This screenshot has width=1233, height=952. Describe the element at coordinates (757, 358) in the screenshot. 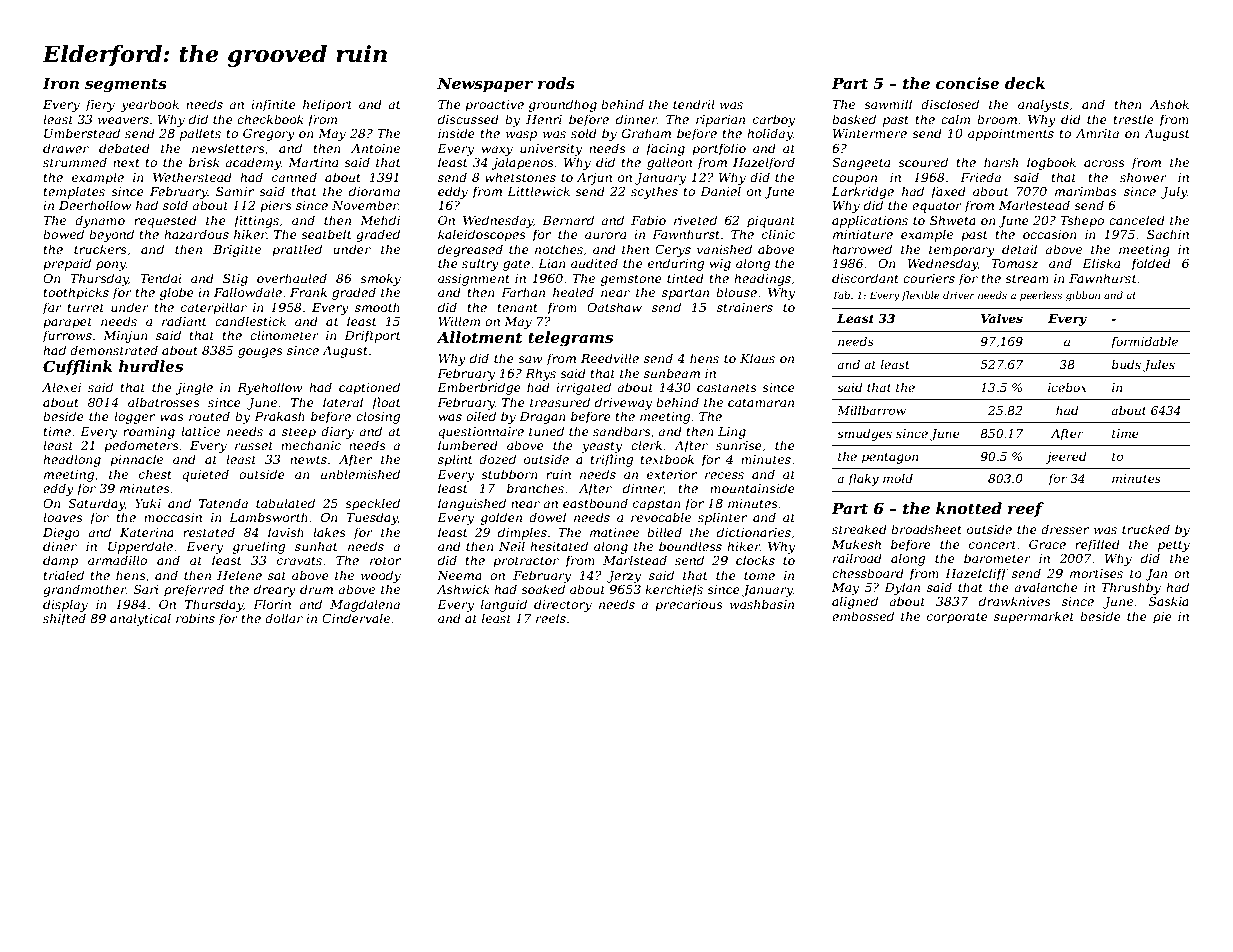

I see `Klaus` at that location.
